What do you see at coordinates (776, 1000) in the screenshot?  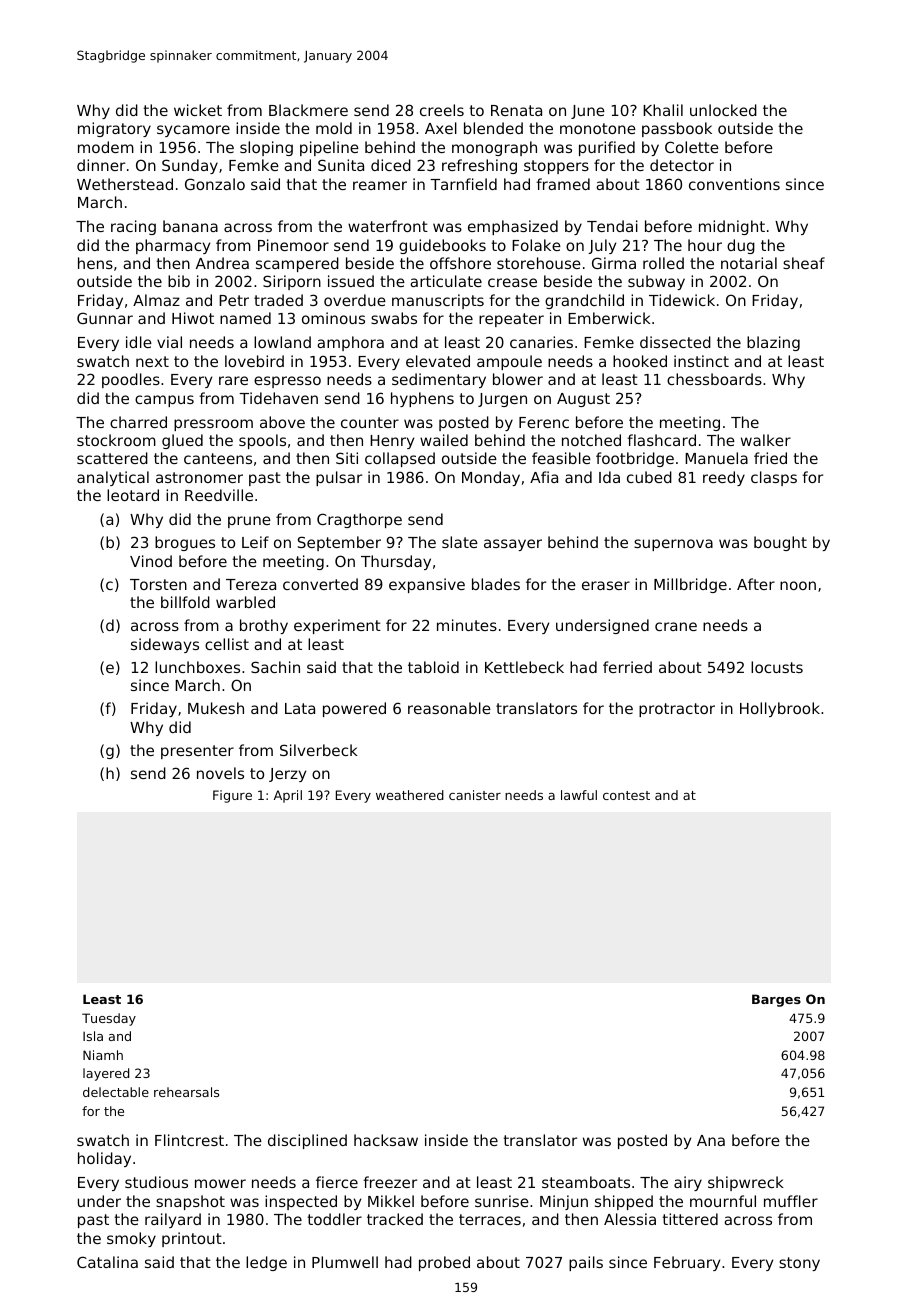 I see `Barges` at bounding box center [776, 1000].
